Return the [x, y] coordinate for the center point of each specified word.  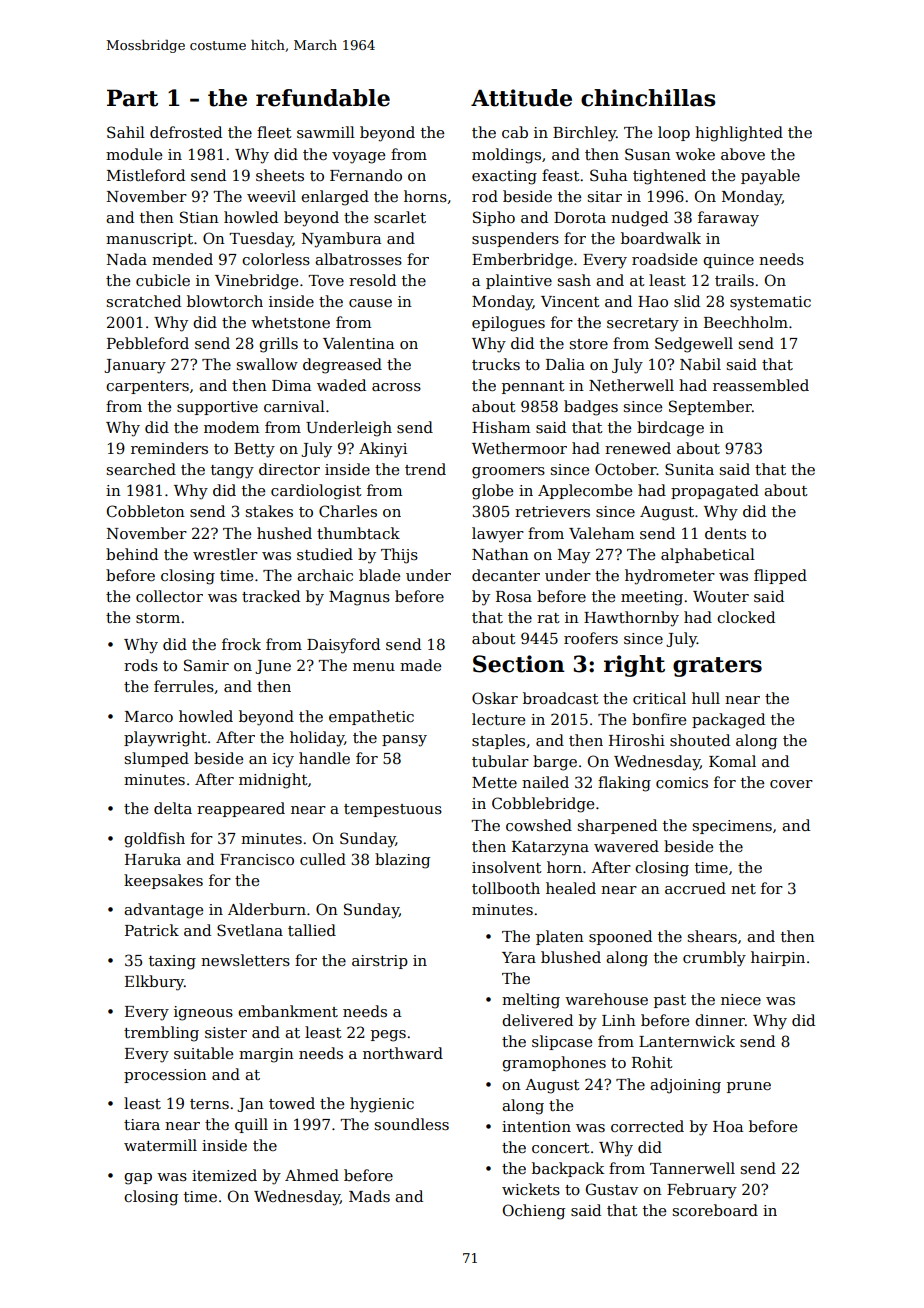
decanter [506, 575]
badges [591, 408]
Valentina [358, 343]
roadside [664, 259]
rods [141, 665]
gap [138, 1179]
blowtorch [225, 301]
